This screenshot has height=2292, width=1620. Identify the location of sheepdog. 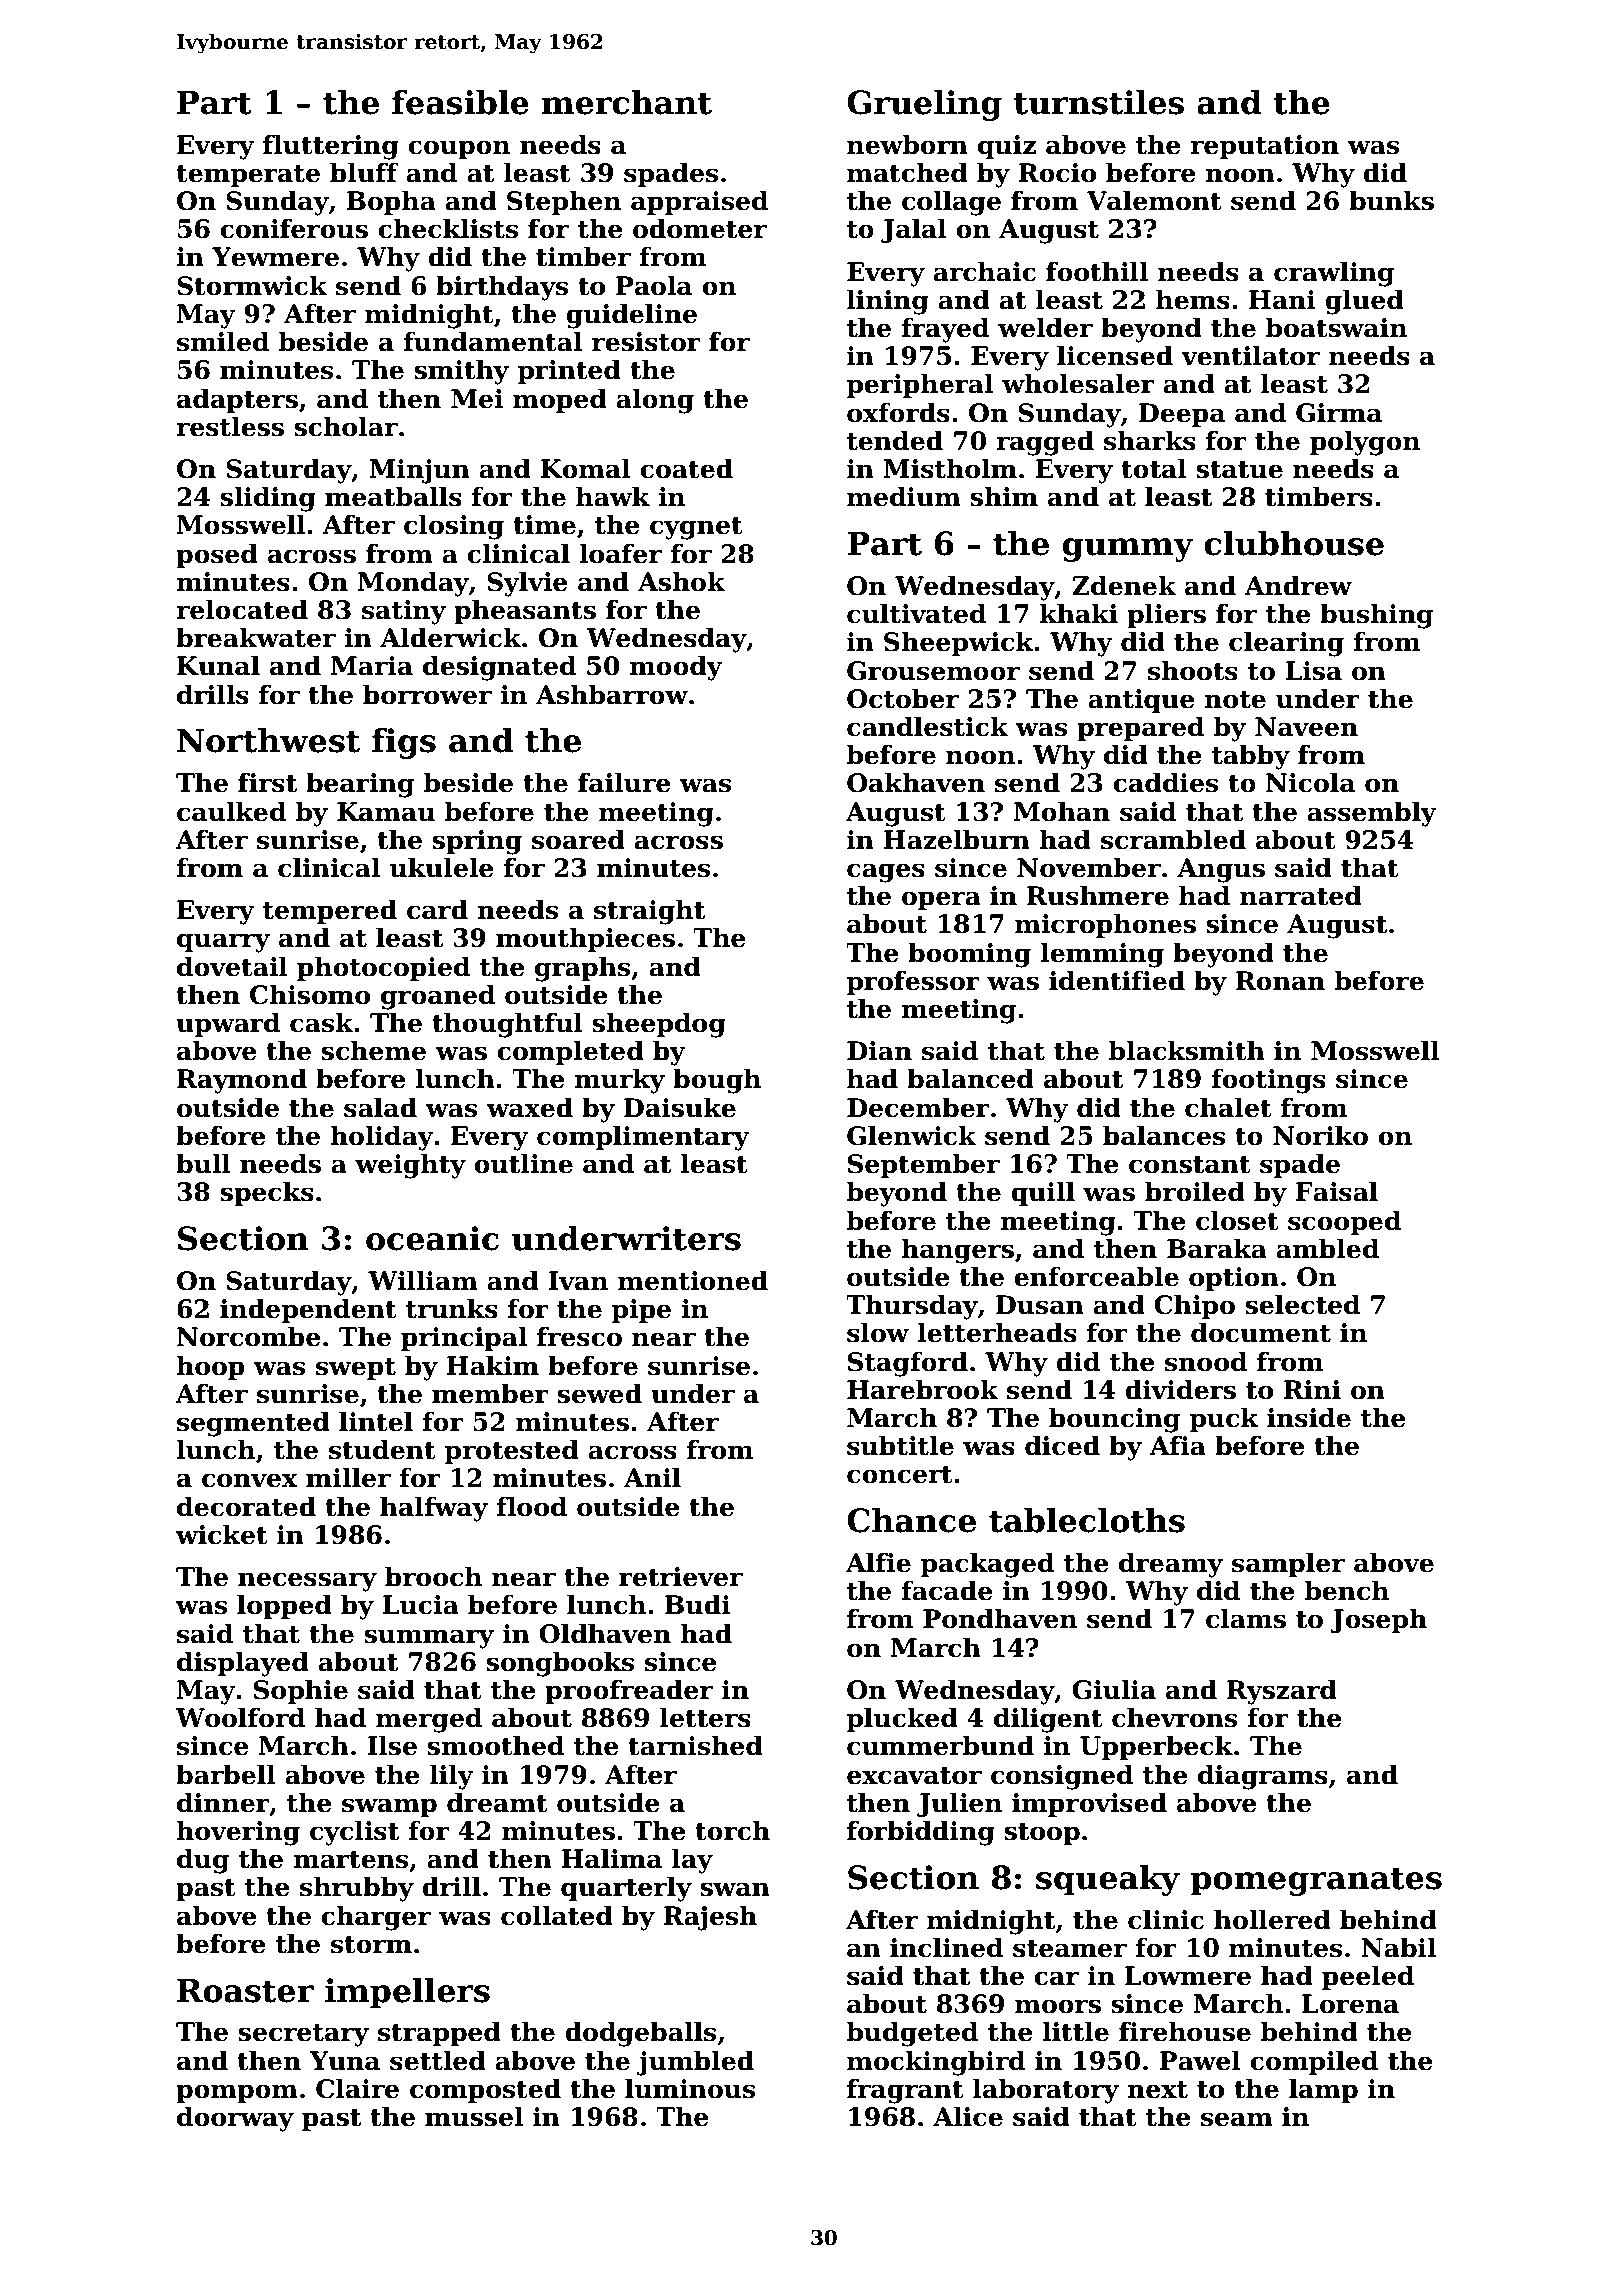
(659, 1025).
